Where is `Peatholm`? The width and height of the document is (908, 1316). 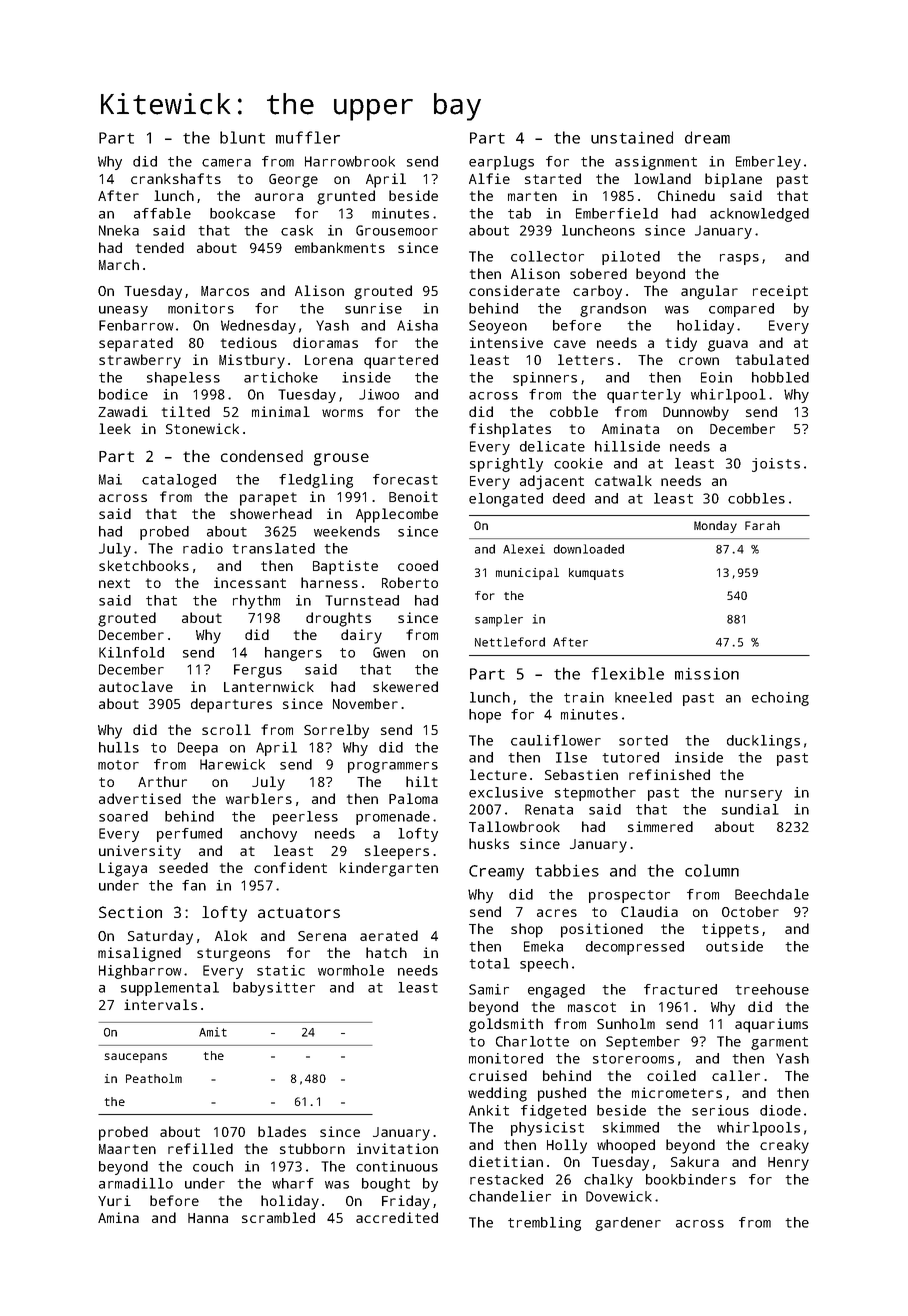 Peatholm is located at coordinates (154, 1078).
